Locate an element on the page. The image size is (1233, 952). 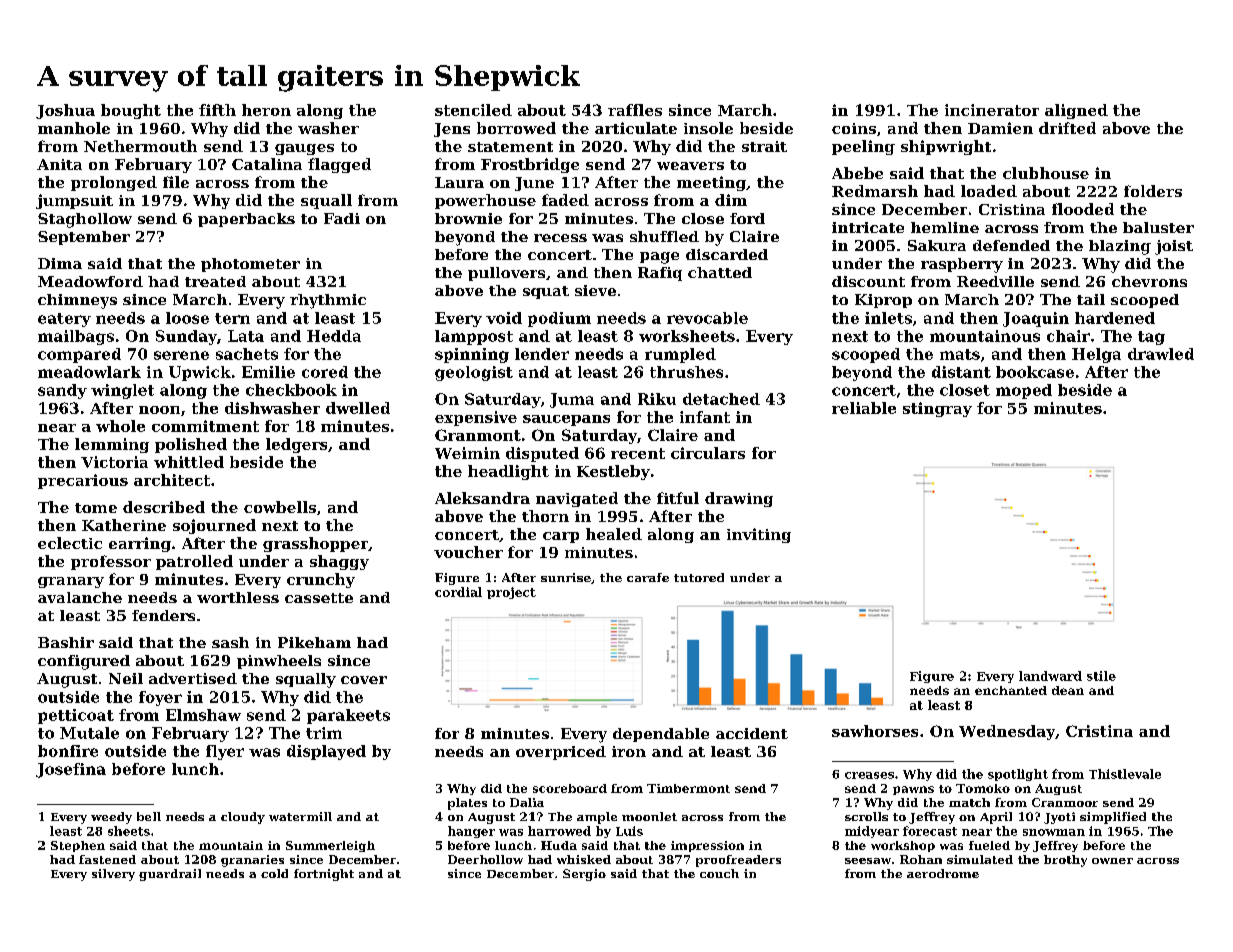
Fadi is located at coordinates (342, 218).
